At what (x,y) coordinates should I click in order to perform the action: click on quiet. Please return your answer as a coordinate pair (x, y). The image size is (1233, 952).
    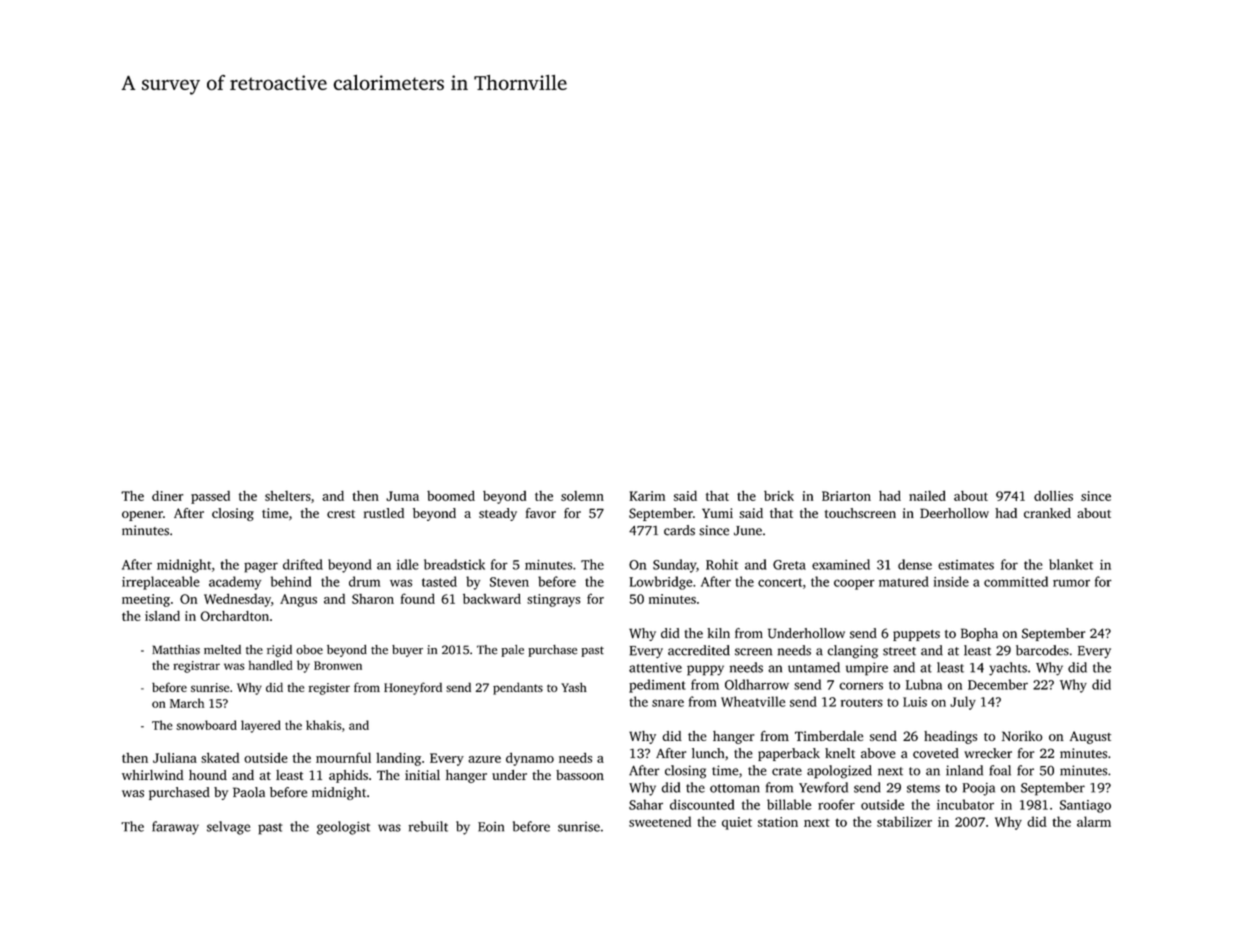
    Looking at the image, I should click on (737, 823).
